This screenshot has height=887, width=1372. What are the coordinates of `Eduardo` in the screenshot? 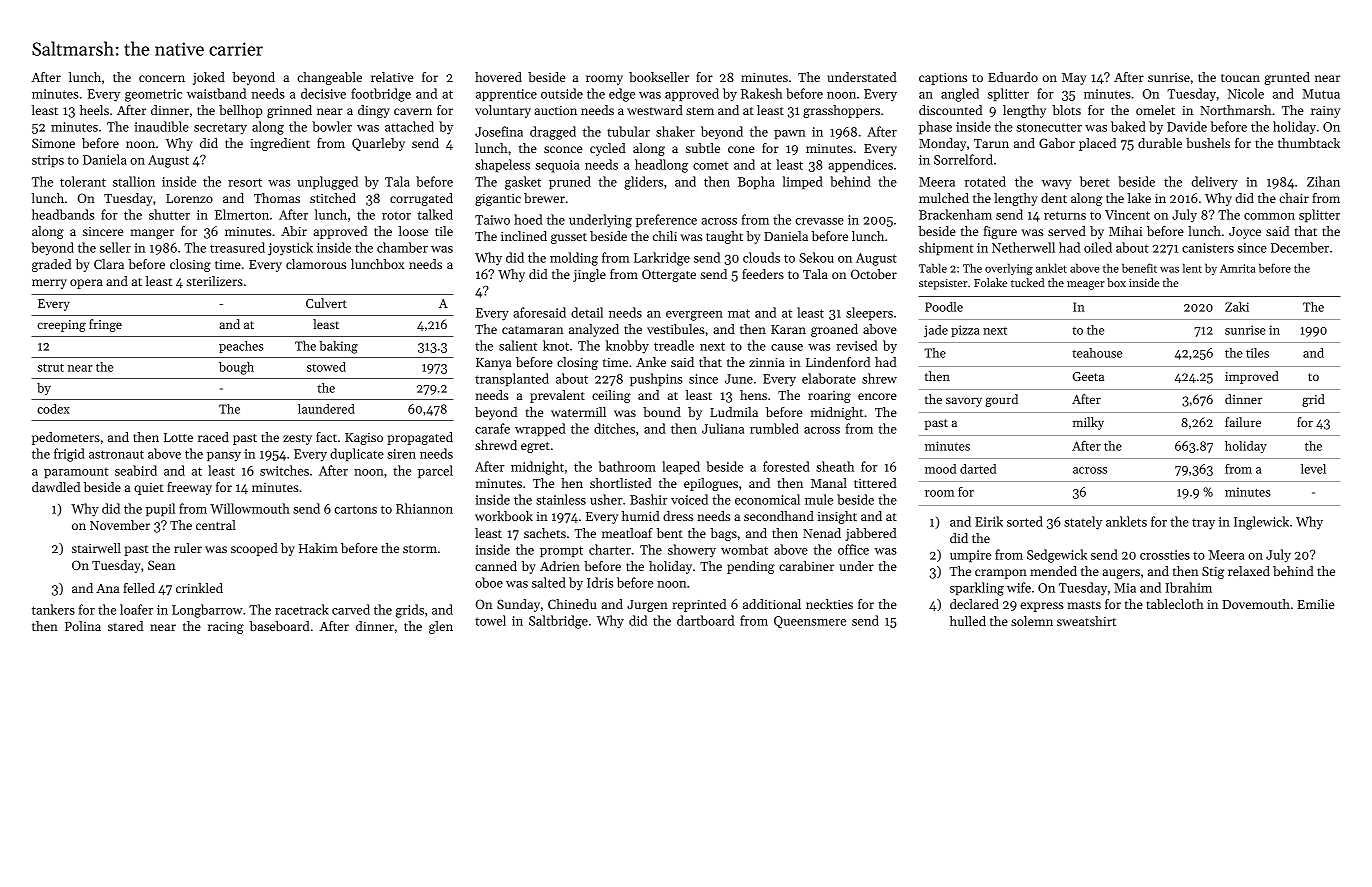 It's located at (1013, 77).
